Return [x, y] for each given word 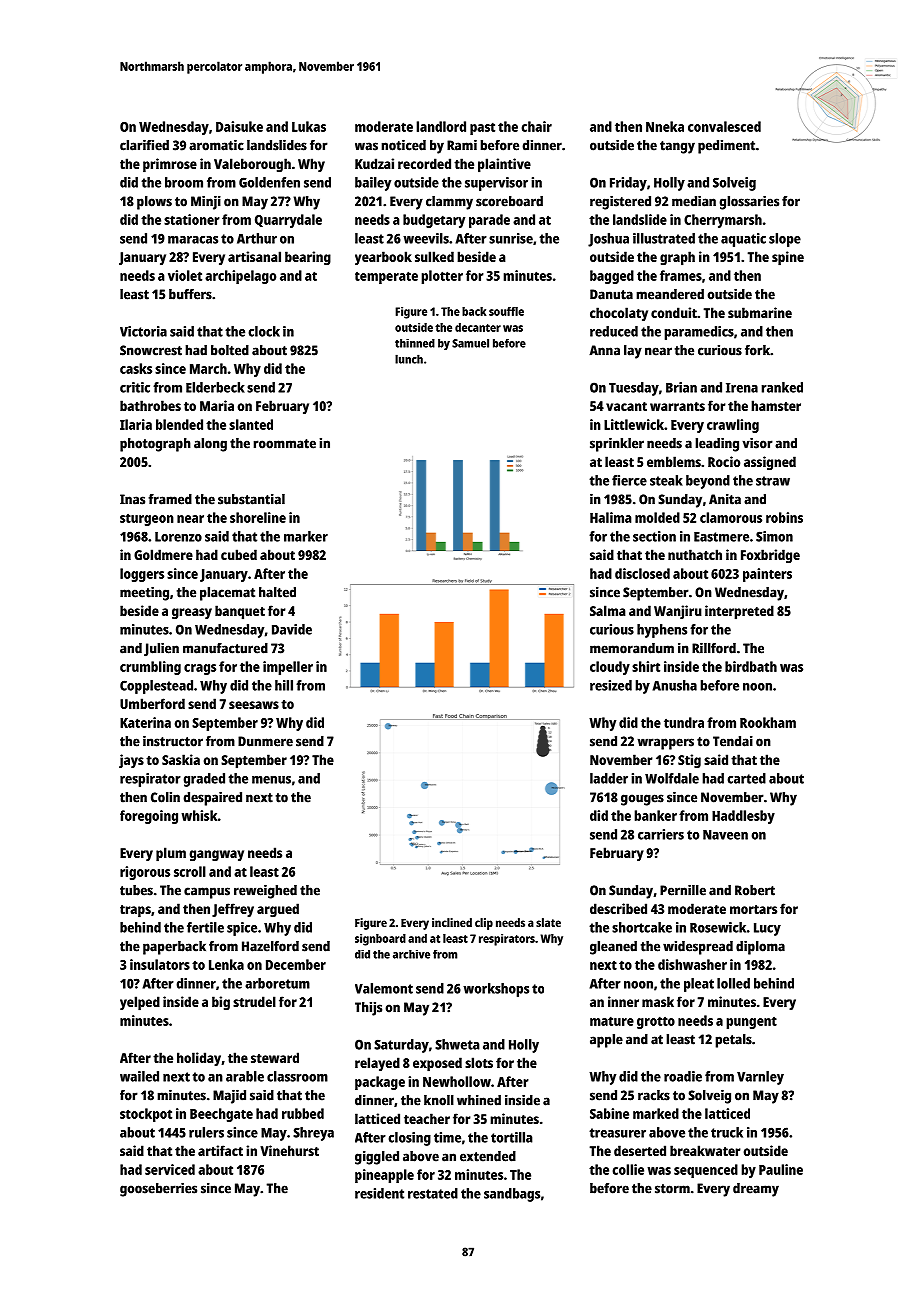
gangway [216, 855]
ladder [609, 778]
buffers [190, 294]
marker [306, 536]
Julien [161, 649]
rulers [206, 1132]
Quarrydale [288, 221]
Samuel [470, 343]
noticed [403, 145]
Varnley [760, 1078]
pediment [726, 147]
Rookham [768, 722]
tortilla [512, 1137]
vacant [626, 406]
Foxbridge [770, 556]
